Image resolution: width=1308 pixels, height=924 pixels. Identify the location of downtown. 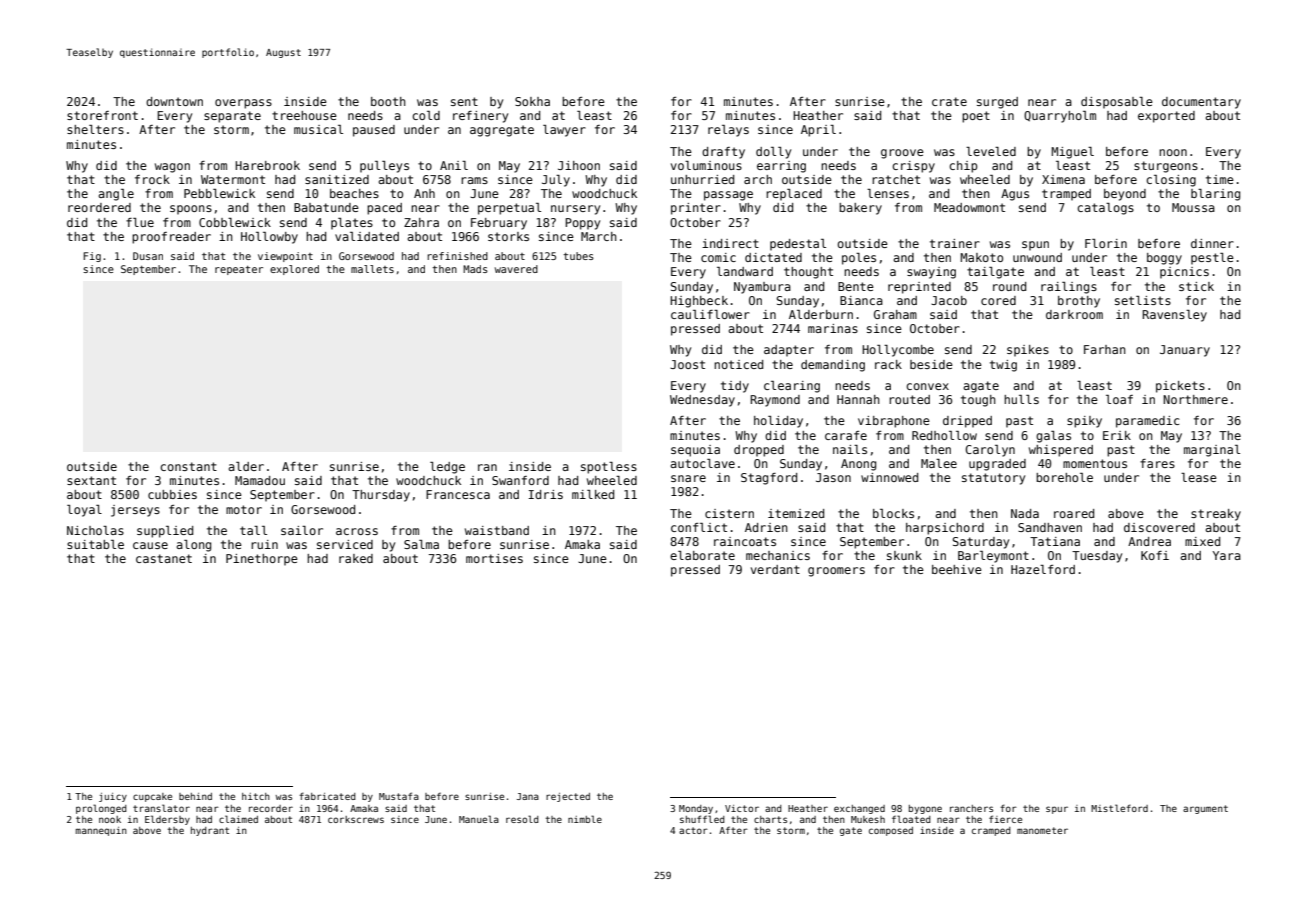
(174, 101).
